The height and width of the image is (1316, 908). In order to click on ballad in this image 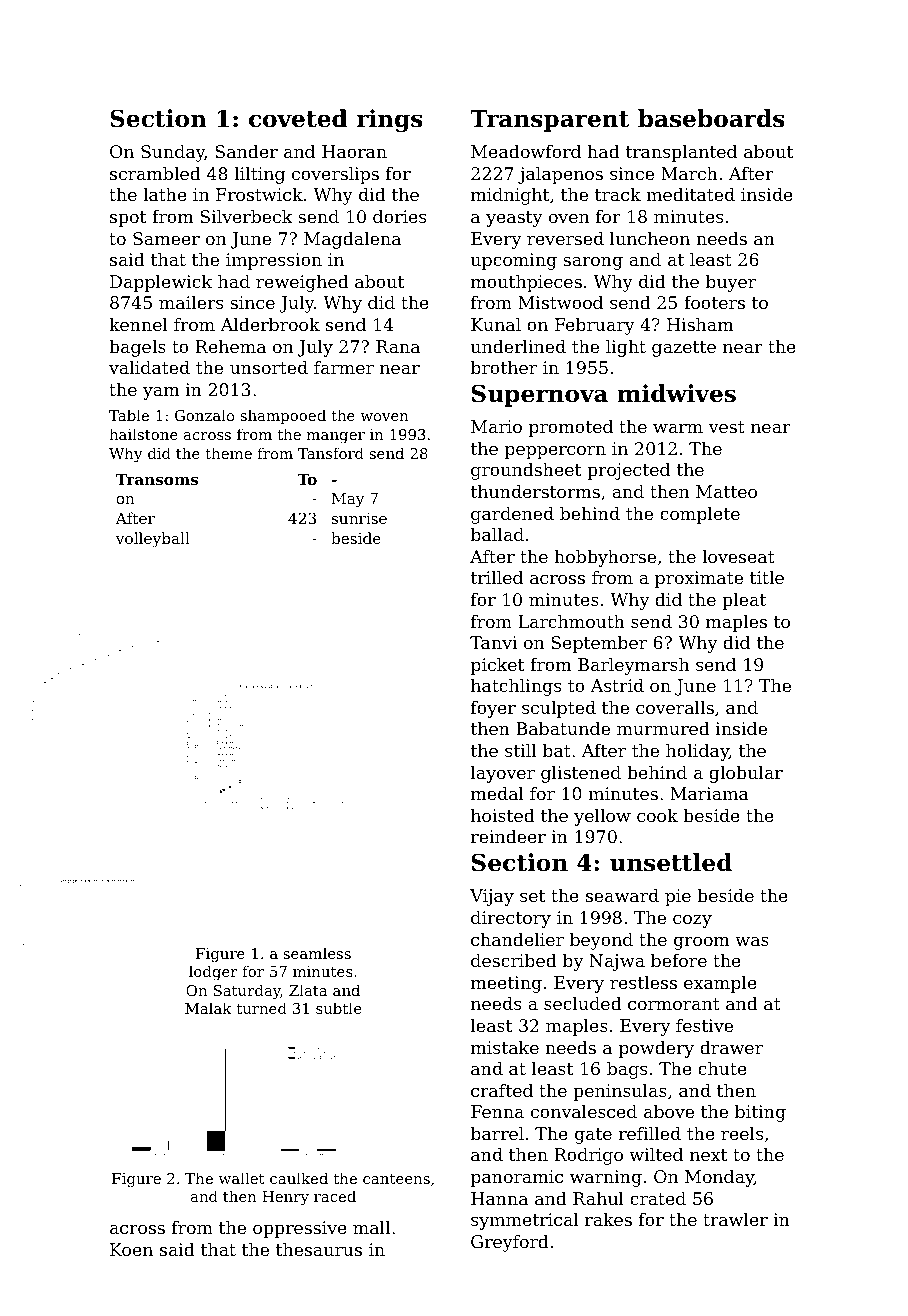, I will do `click(497, 534)`.
